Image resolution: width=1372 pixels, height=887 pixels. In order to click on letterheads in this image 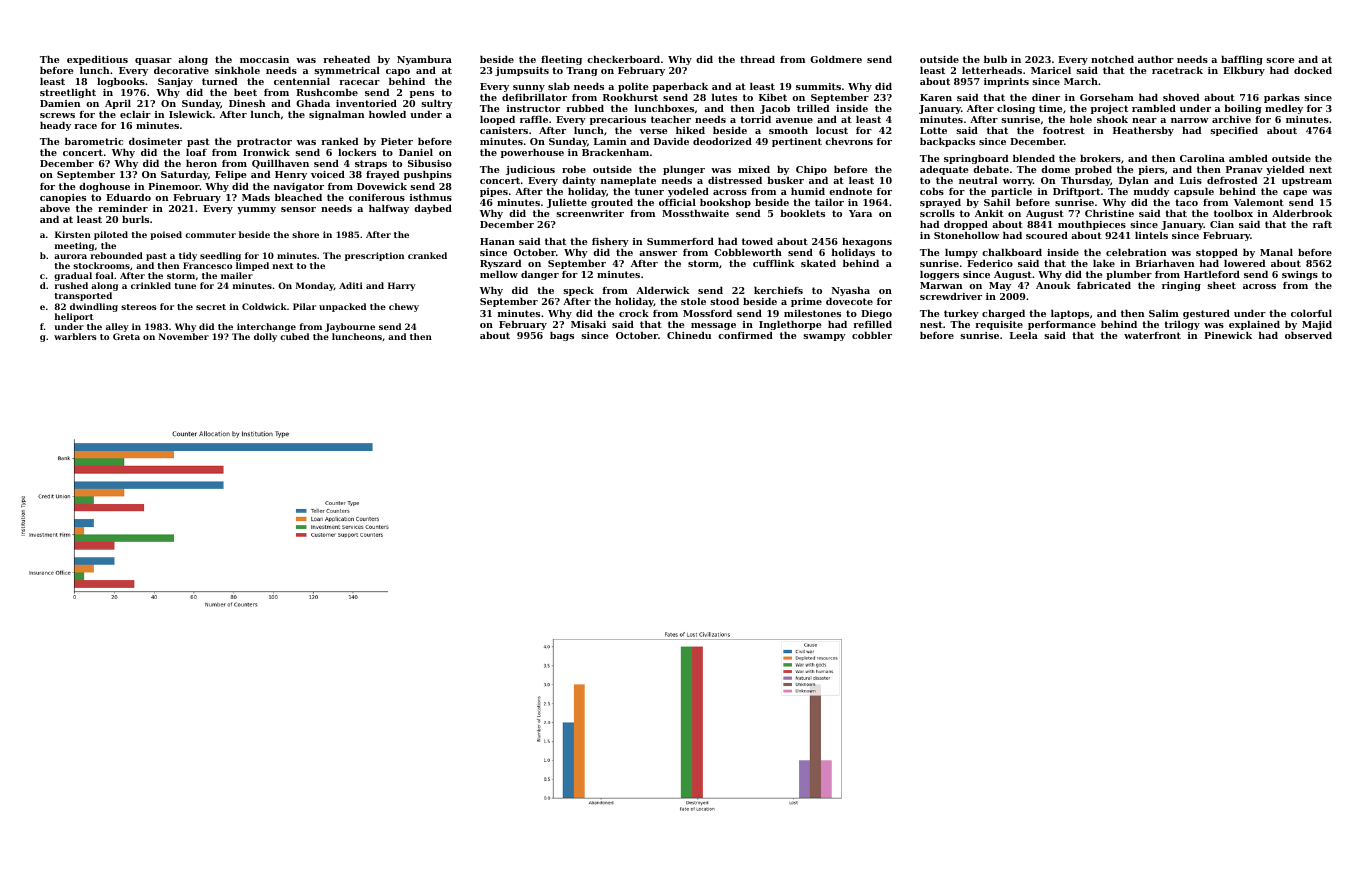, I will do `click(992, 70)`.
